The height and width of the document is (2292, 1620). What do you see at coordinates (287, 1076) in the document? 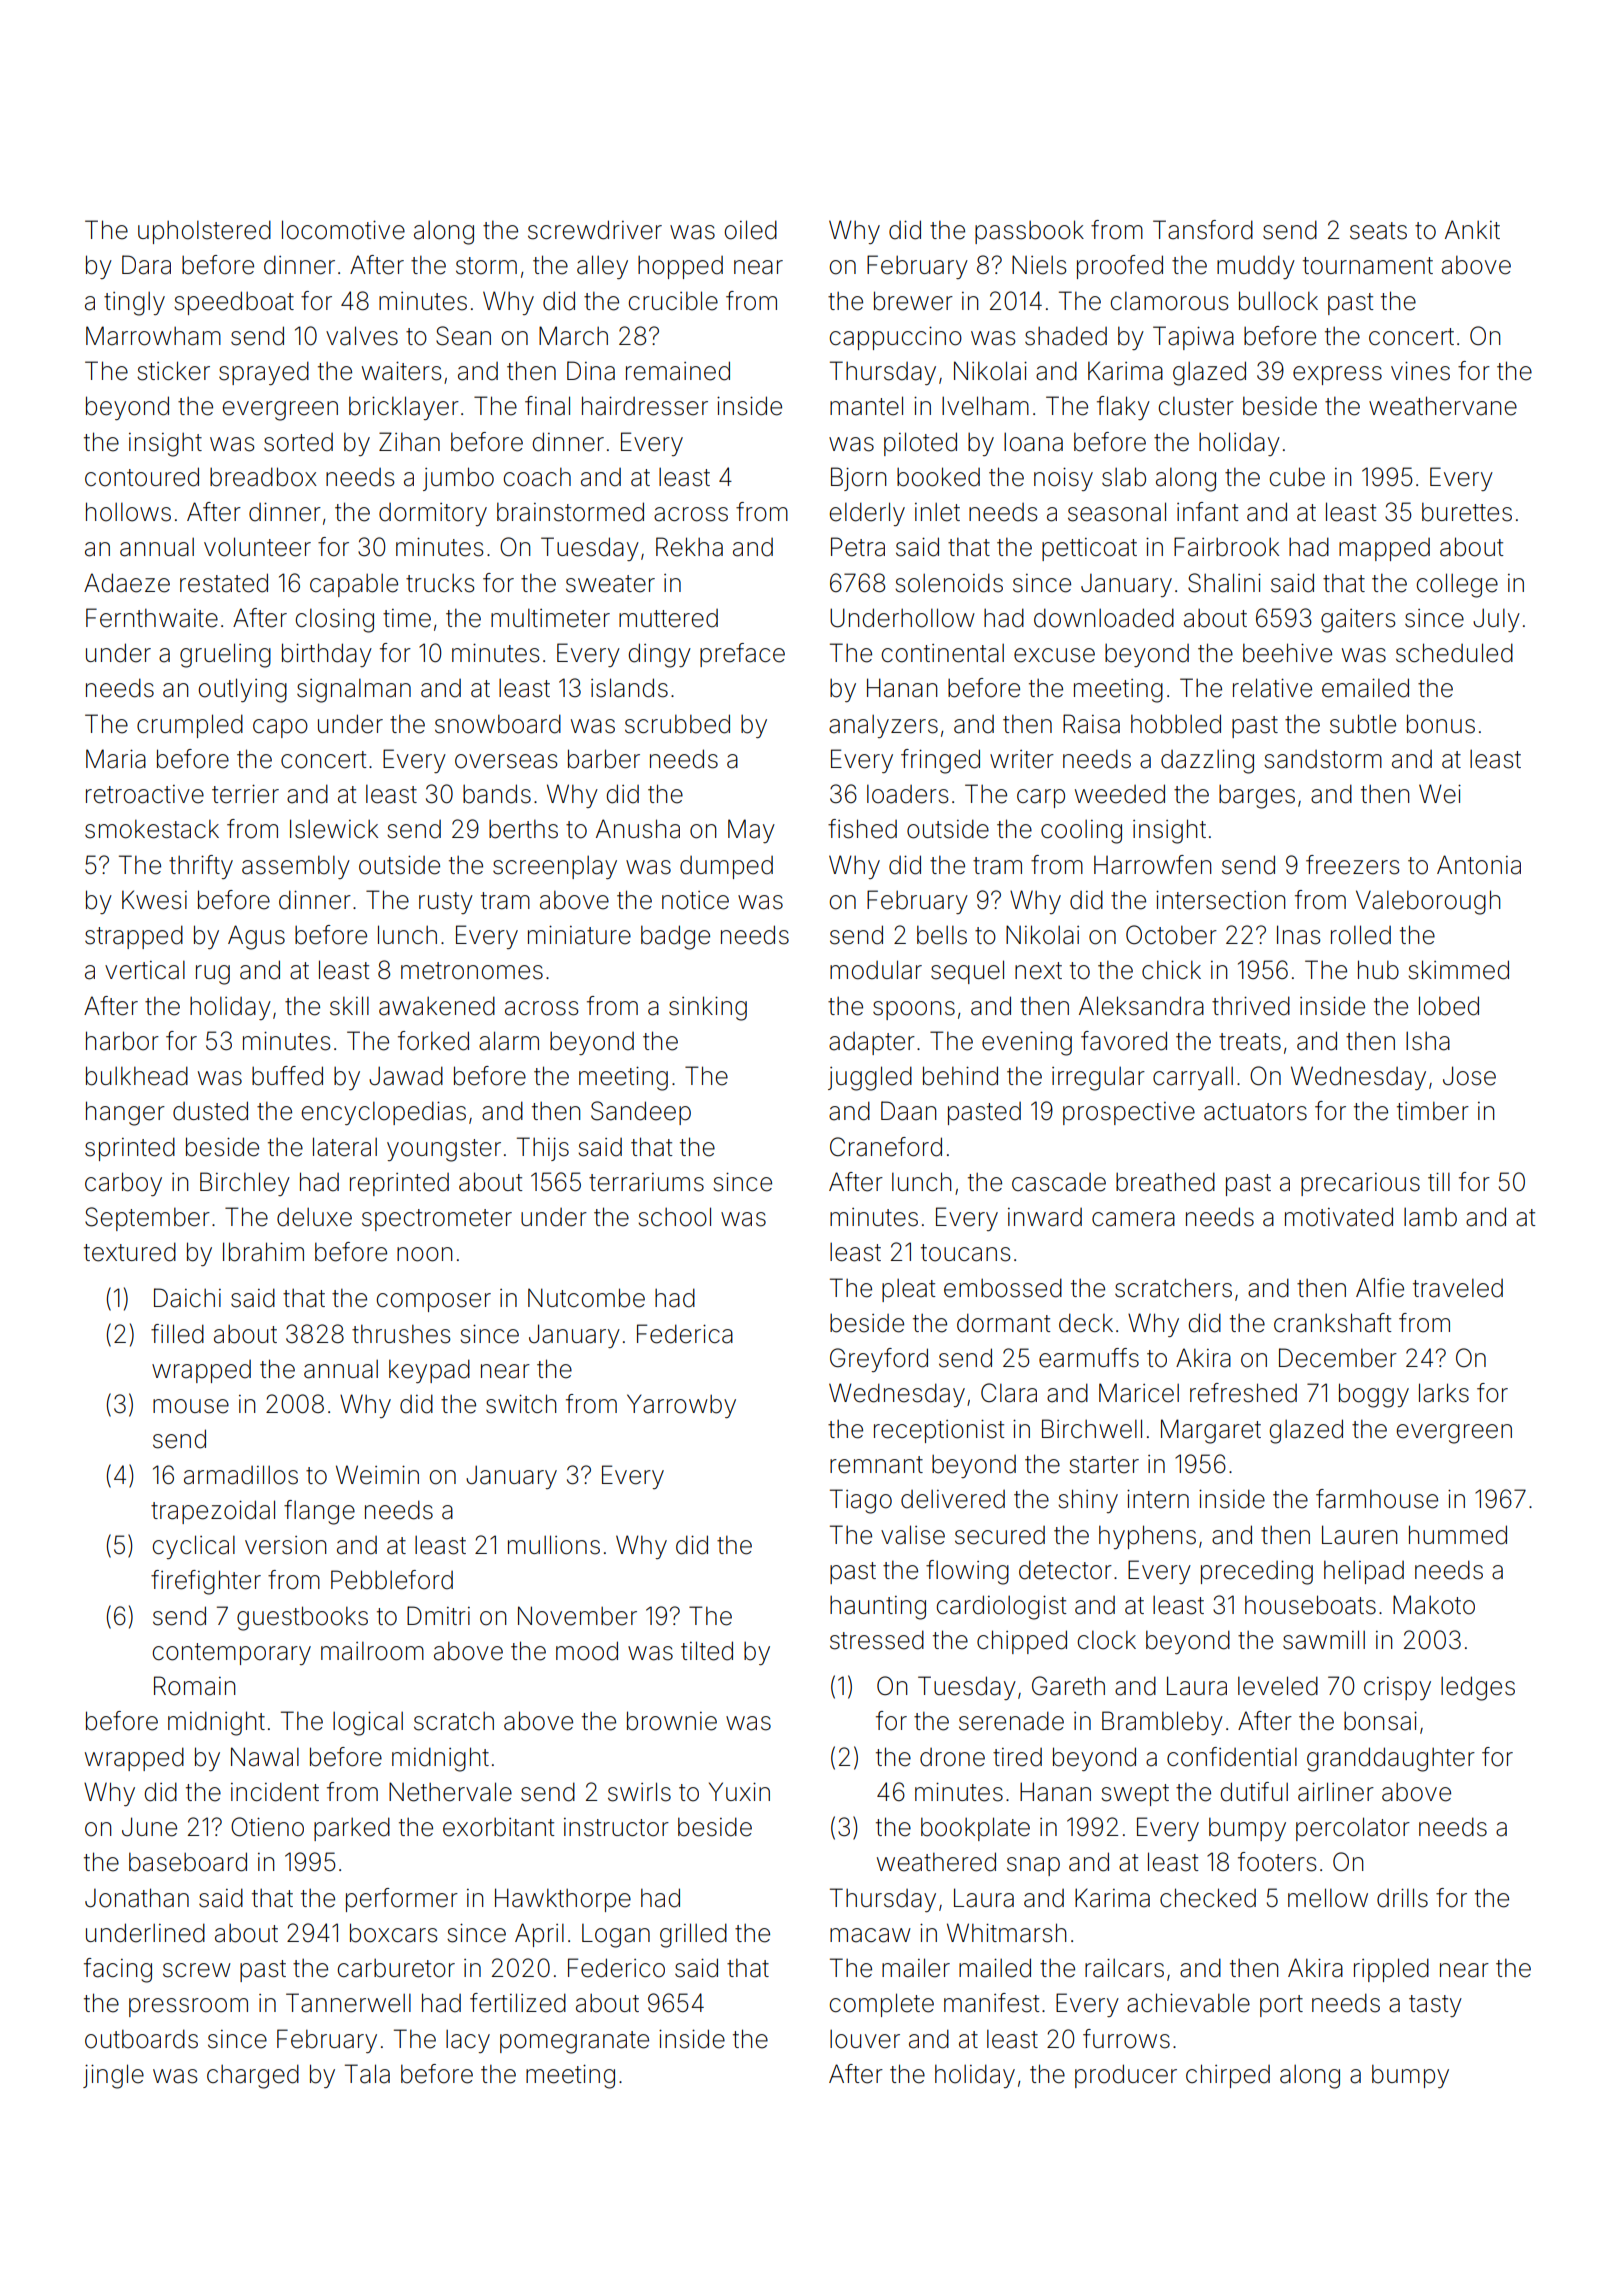
I see `buffed` at bounding box center [287, 1076].
